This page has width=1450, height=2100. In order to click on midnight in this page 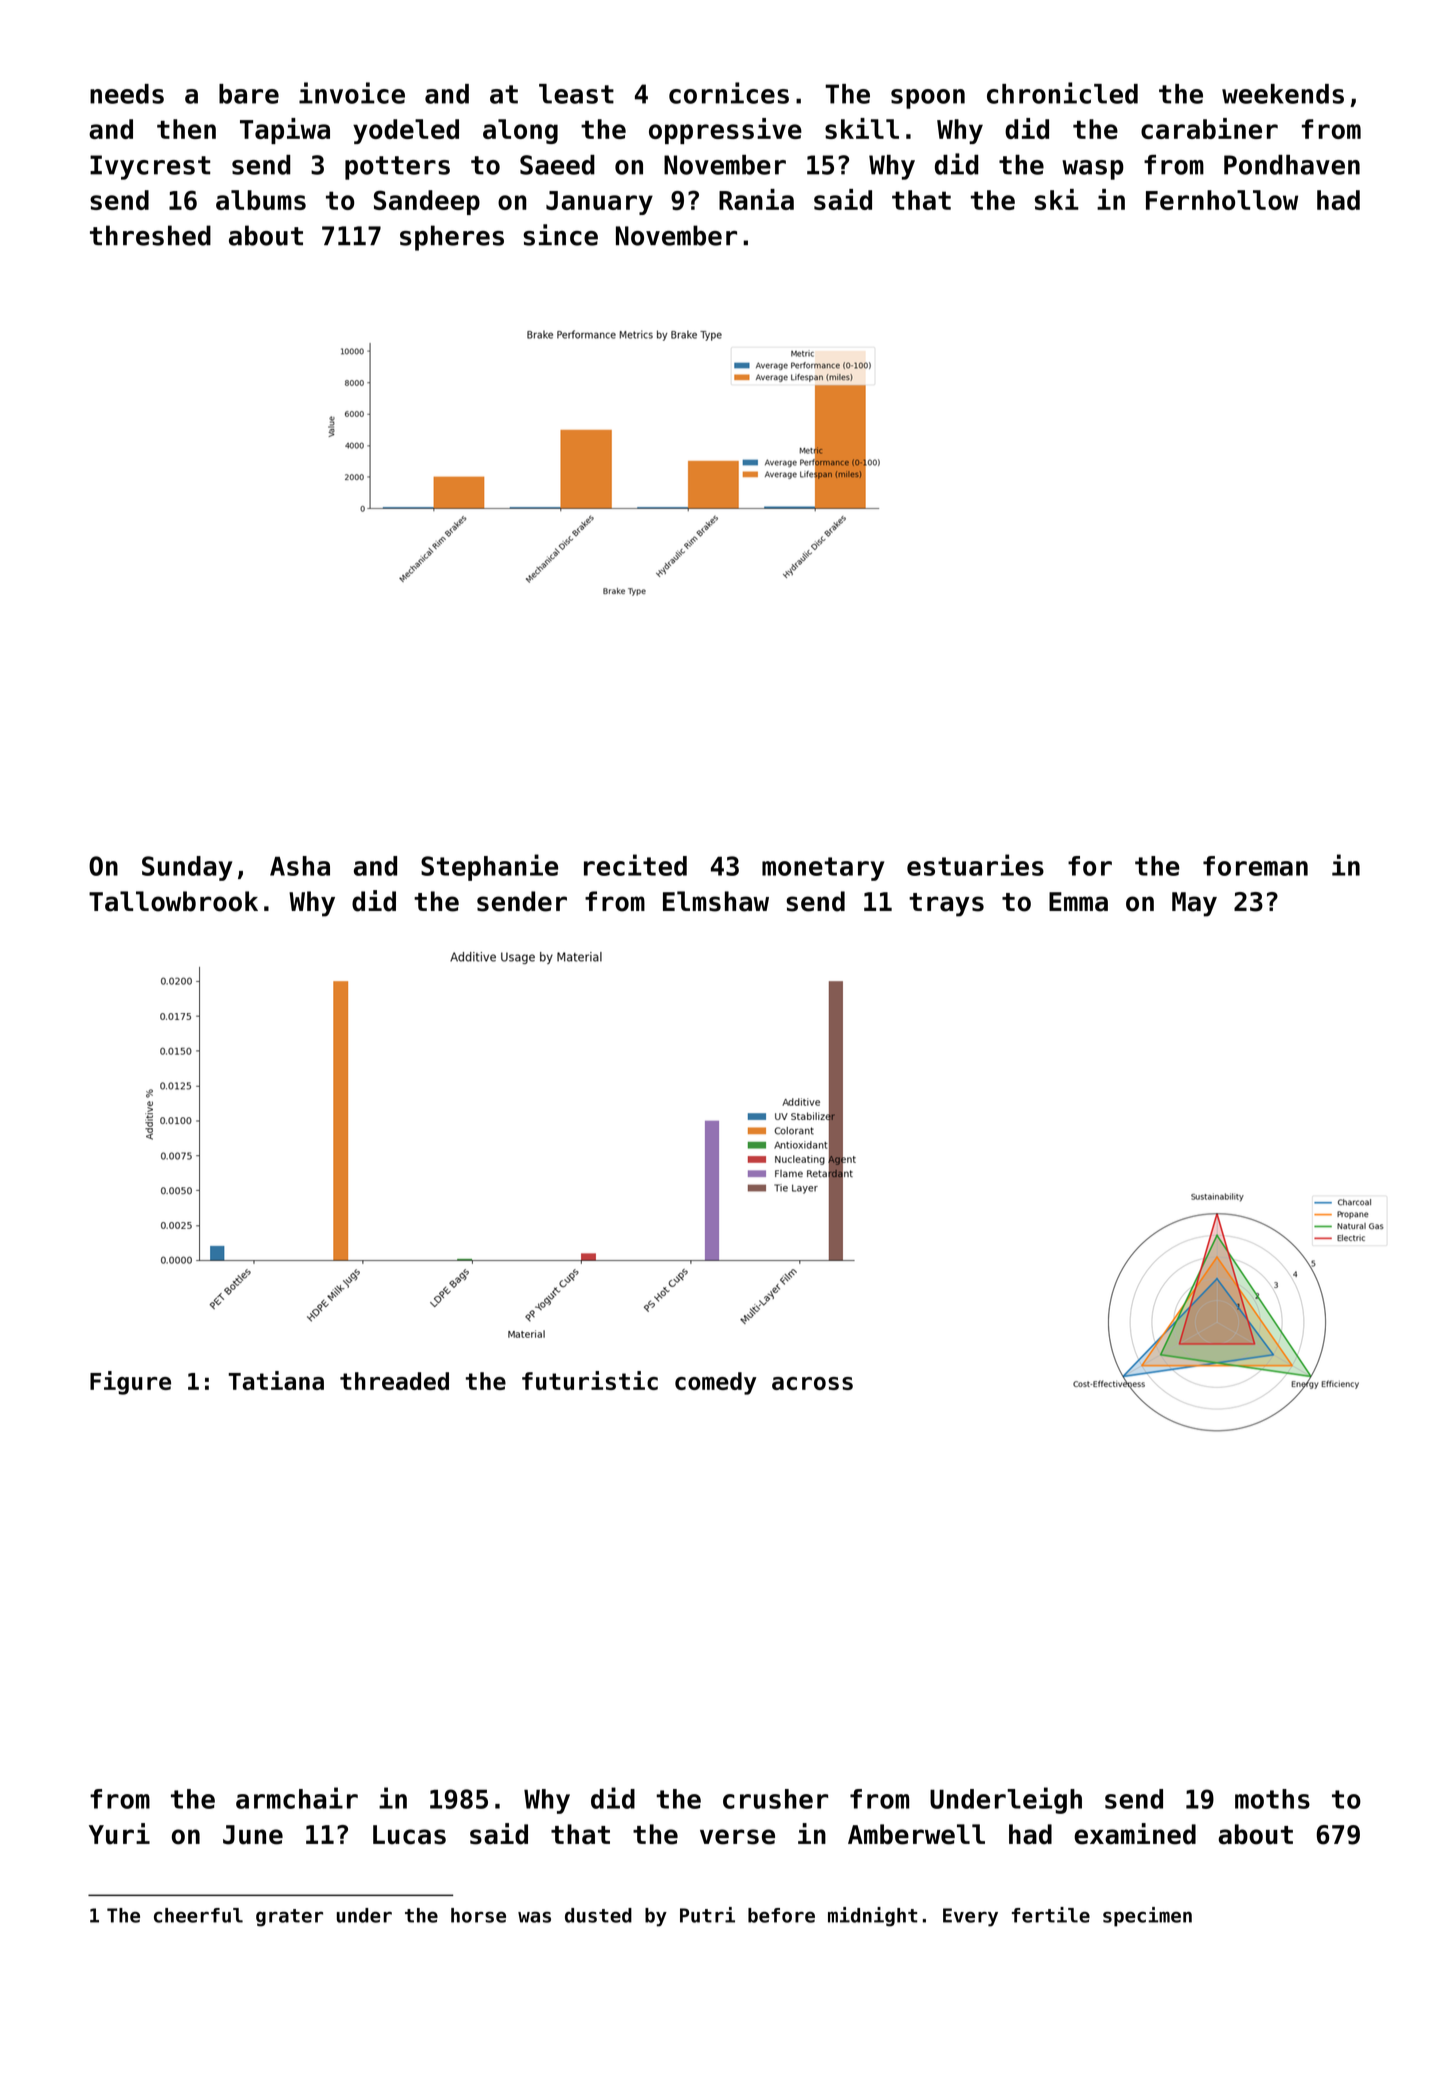, I will do `click(872, 1917)`.
